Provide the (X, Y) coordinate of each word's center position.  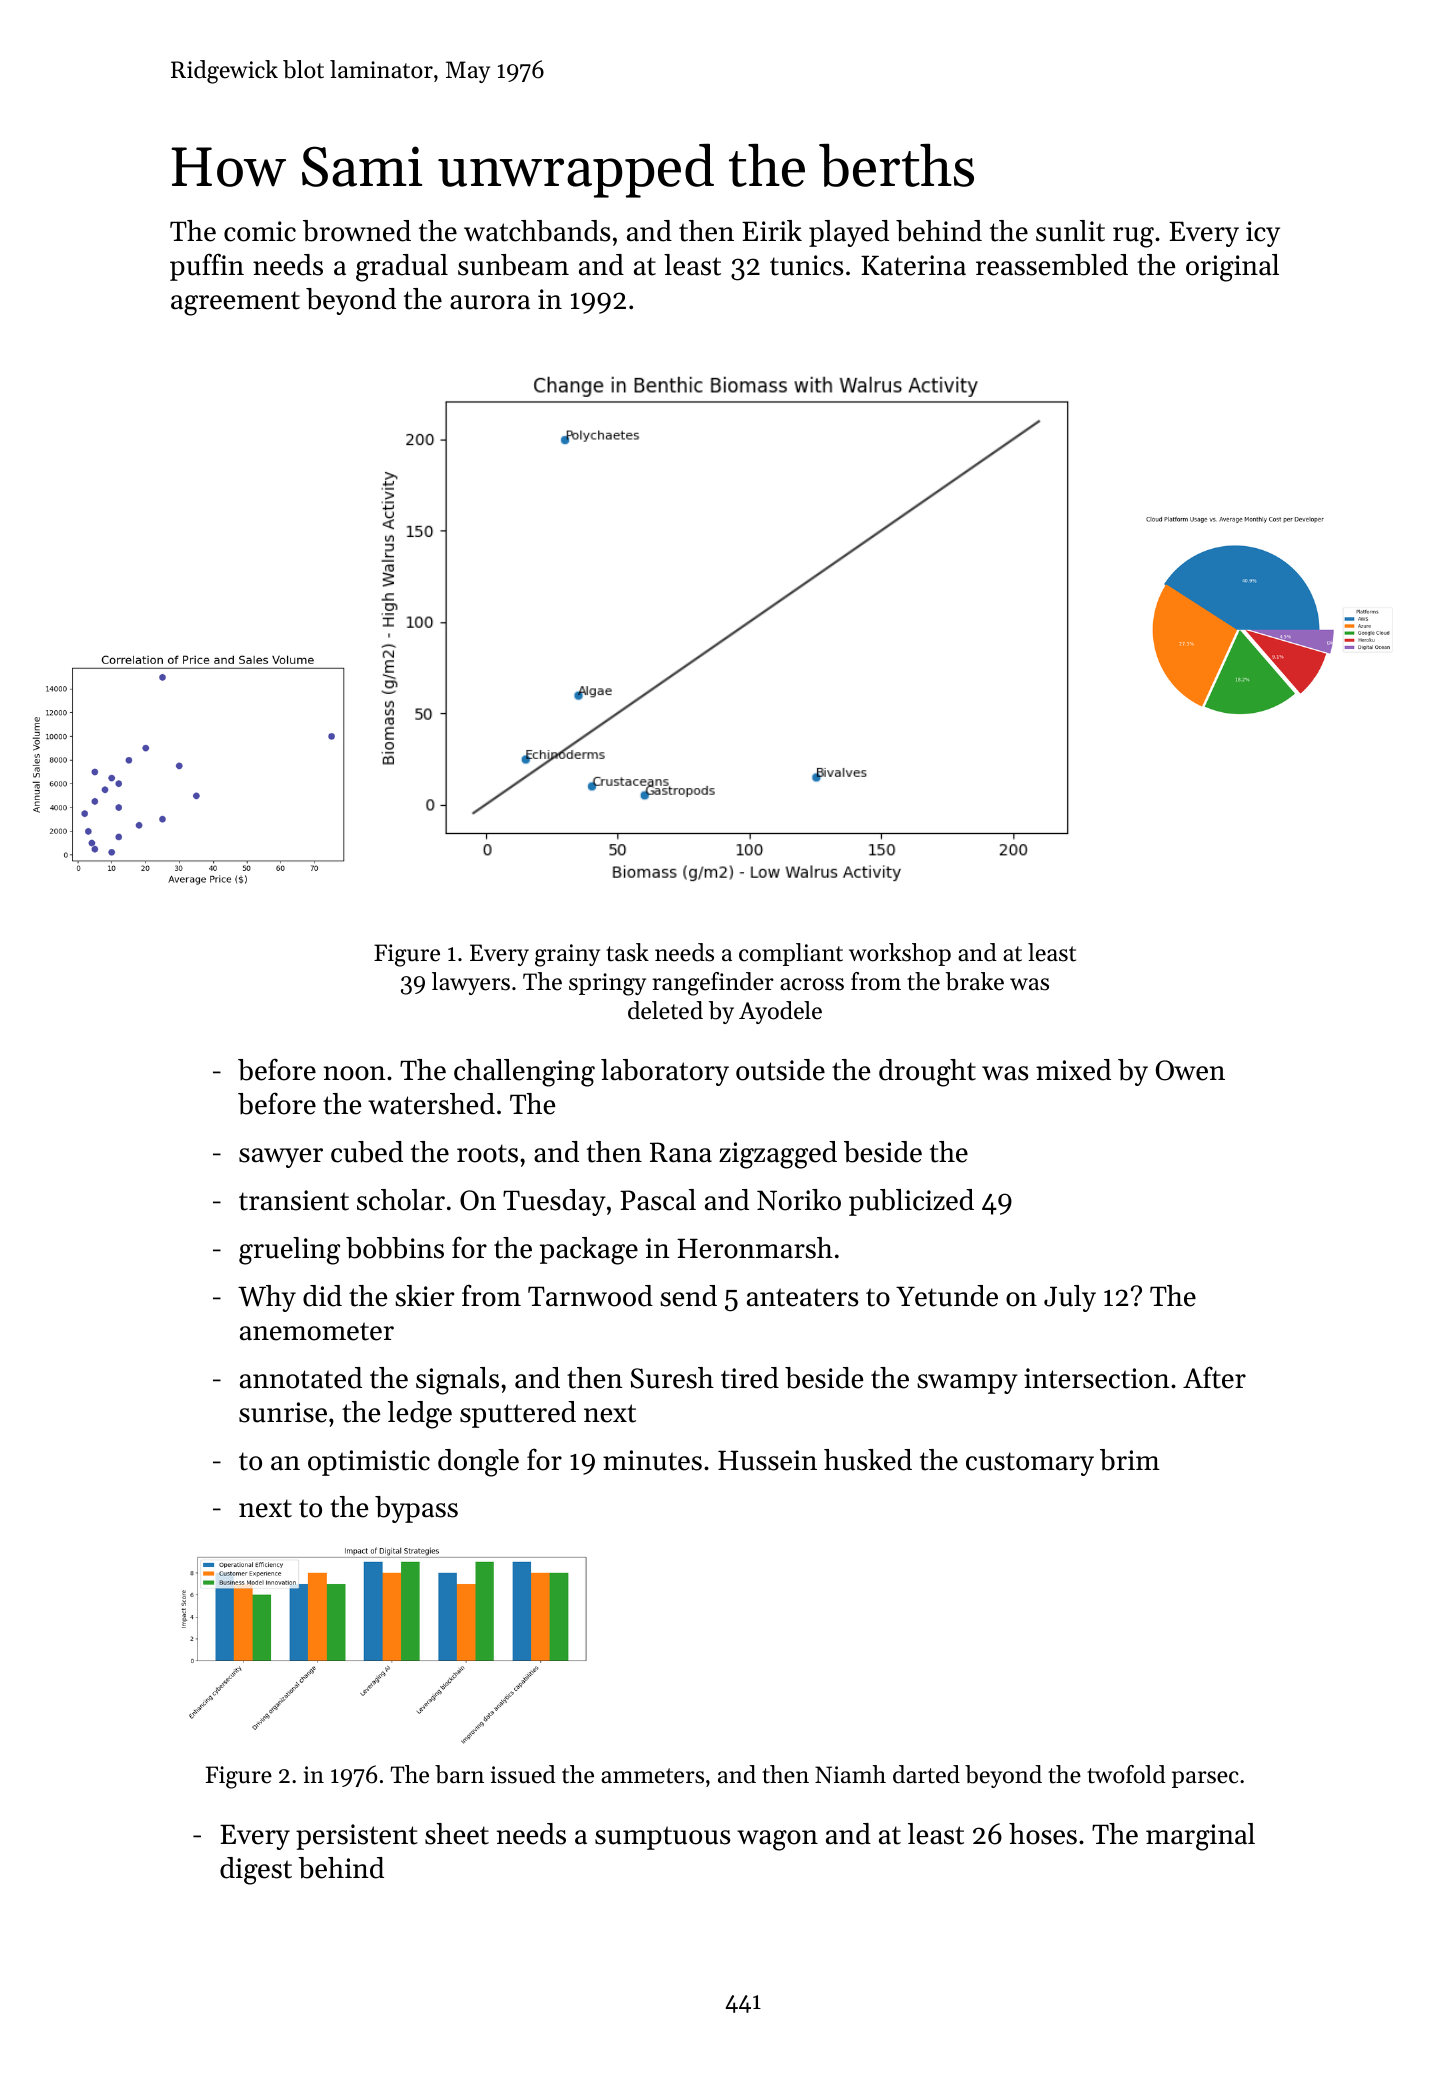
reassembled (1052, 265)
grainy (567, 955)
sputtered (518, 1414)
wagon (777, 1840)
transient (294, 1200)
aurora (490, 302)
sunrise (283, 1412)
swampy (967, 1384)
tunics (806, 265)
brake (975, 981)
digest (256, 1871)
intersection (1097, 1378)
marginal (1200, 1837)
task (627, 952)
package (589, 1251)
